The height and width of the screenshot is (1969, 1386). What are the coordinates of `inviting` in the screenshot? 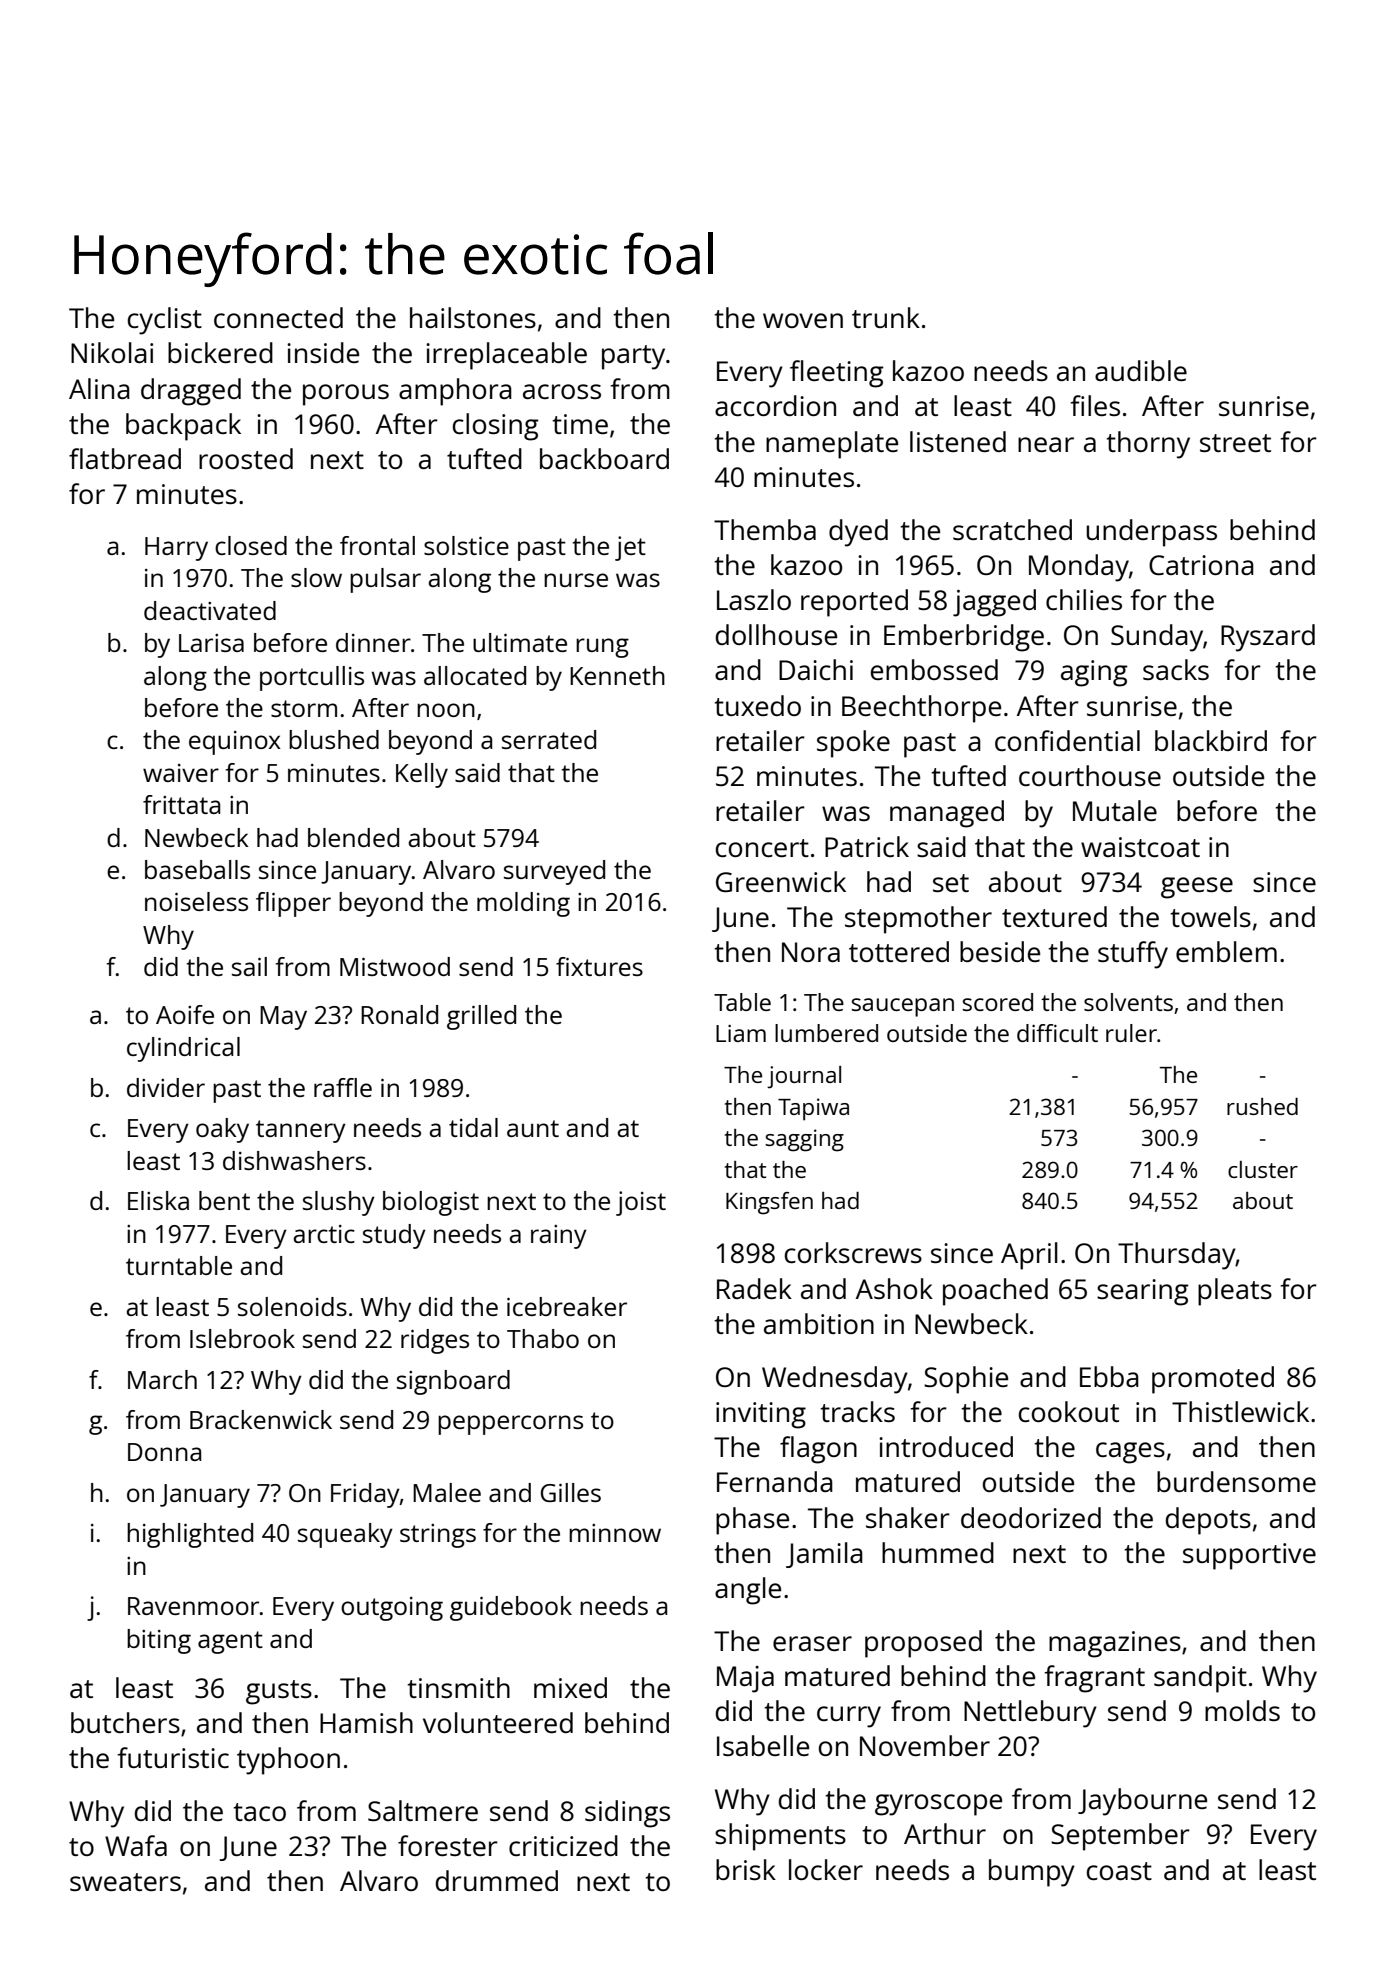 It's located at (761, 1415).
